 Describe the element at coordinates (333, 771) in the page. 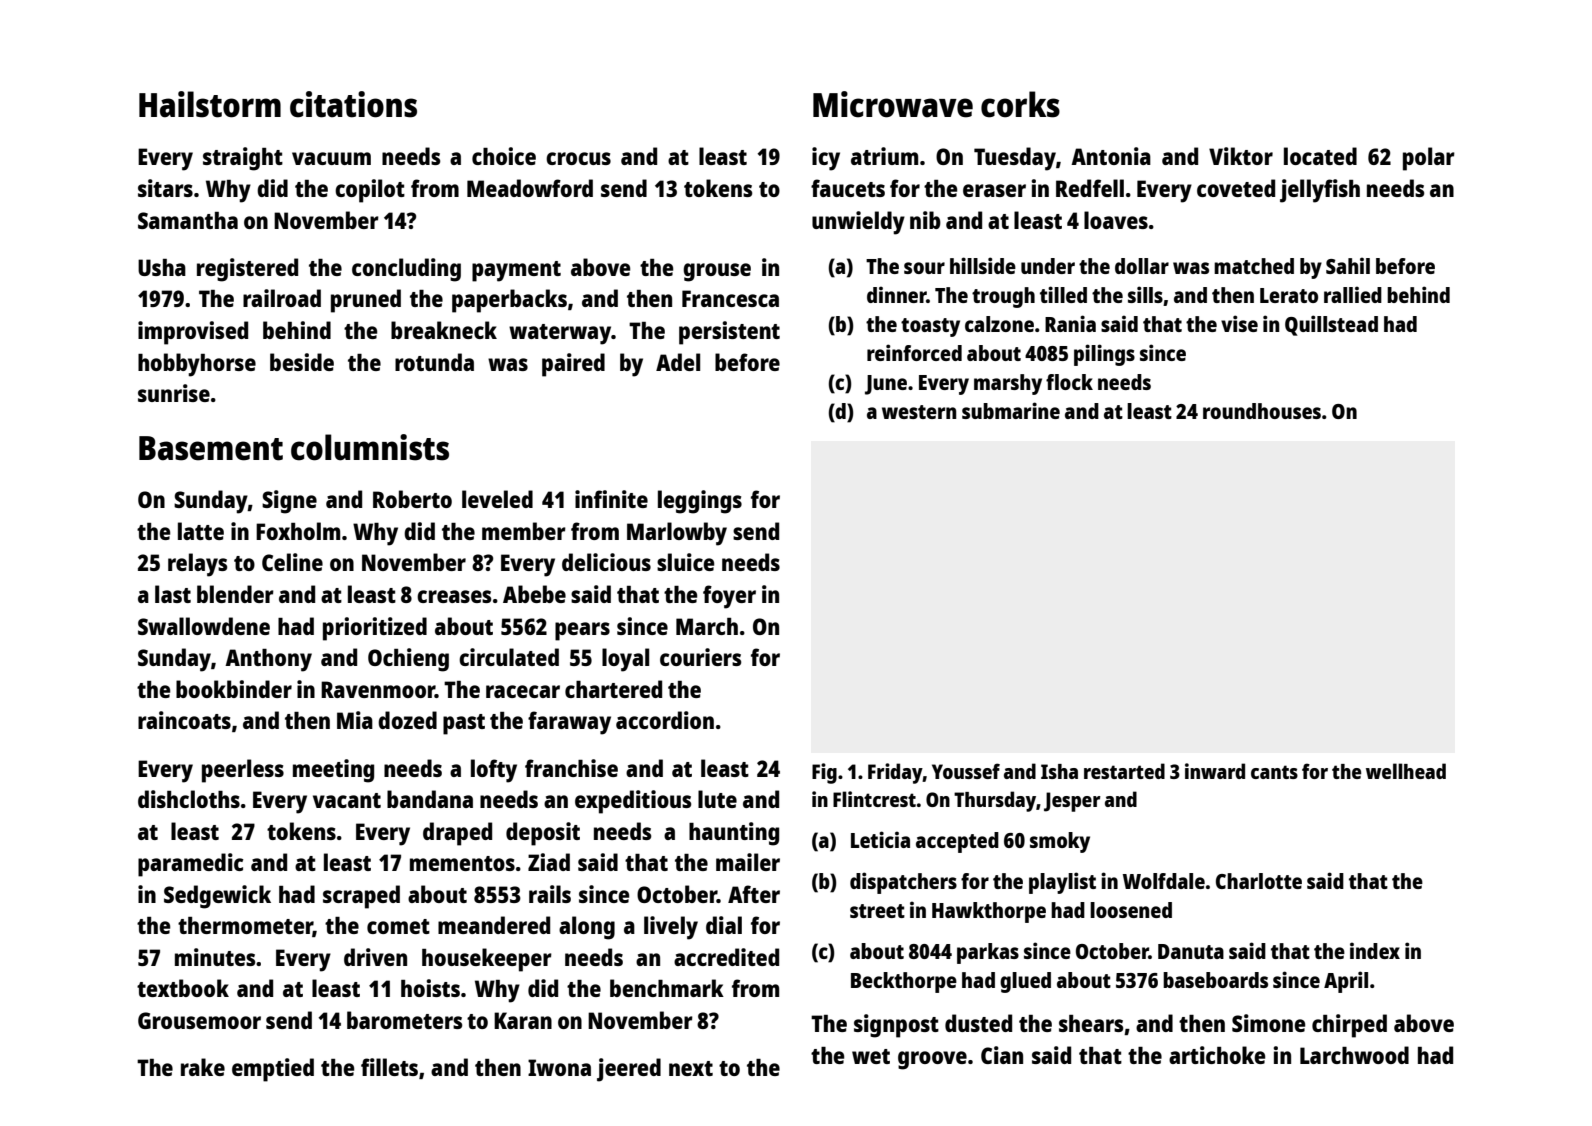

I see `meeting` at that location.
